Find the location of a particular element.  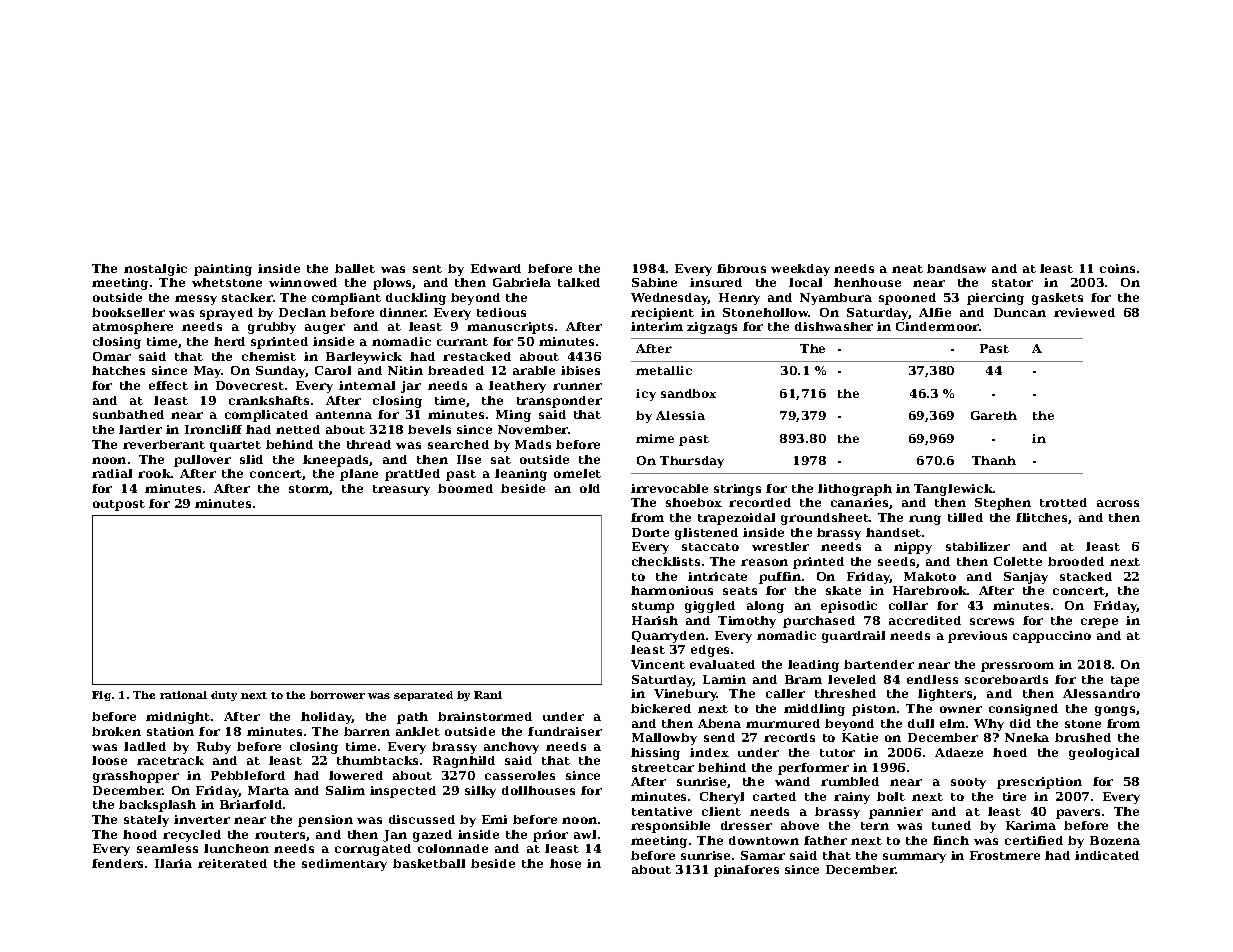

Alfie is located at coordinates (935, 312).
